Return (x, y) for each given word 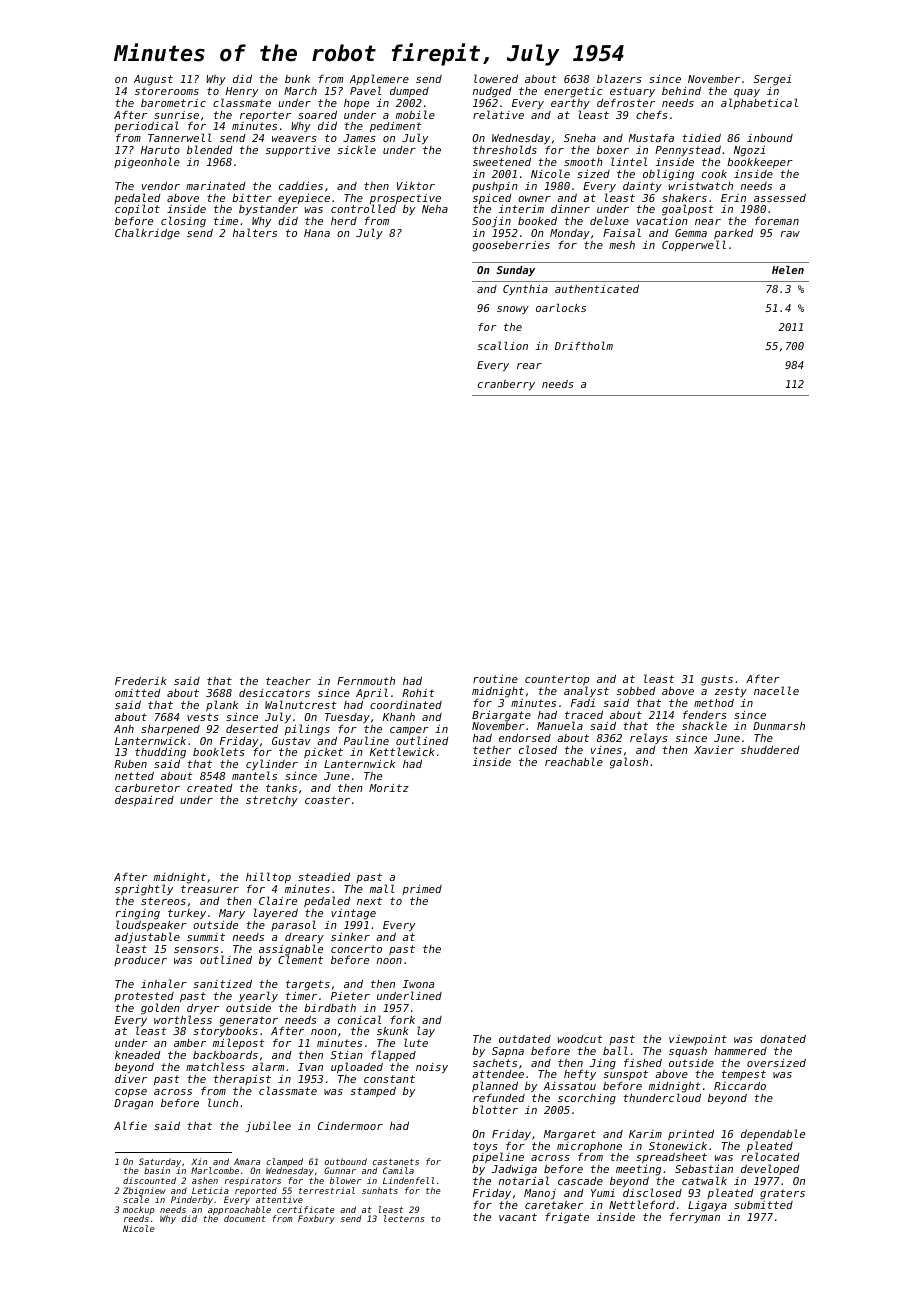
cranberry (506, 385)
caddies (301, 186)
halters (255, 233)
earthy (570, 104)
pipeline (498, 1158)
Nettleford (642, 1204)
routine (495, 679)
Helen (788, 270)
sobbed (636, 691)
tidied (701, 138)
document (245, 1219)
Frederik (141, 681)
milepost (239, 1044)
